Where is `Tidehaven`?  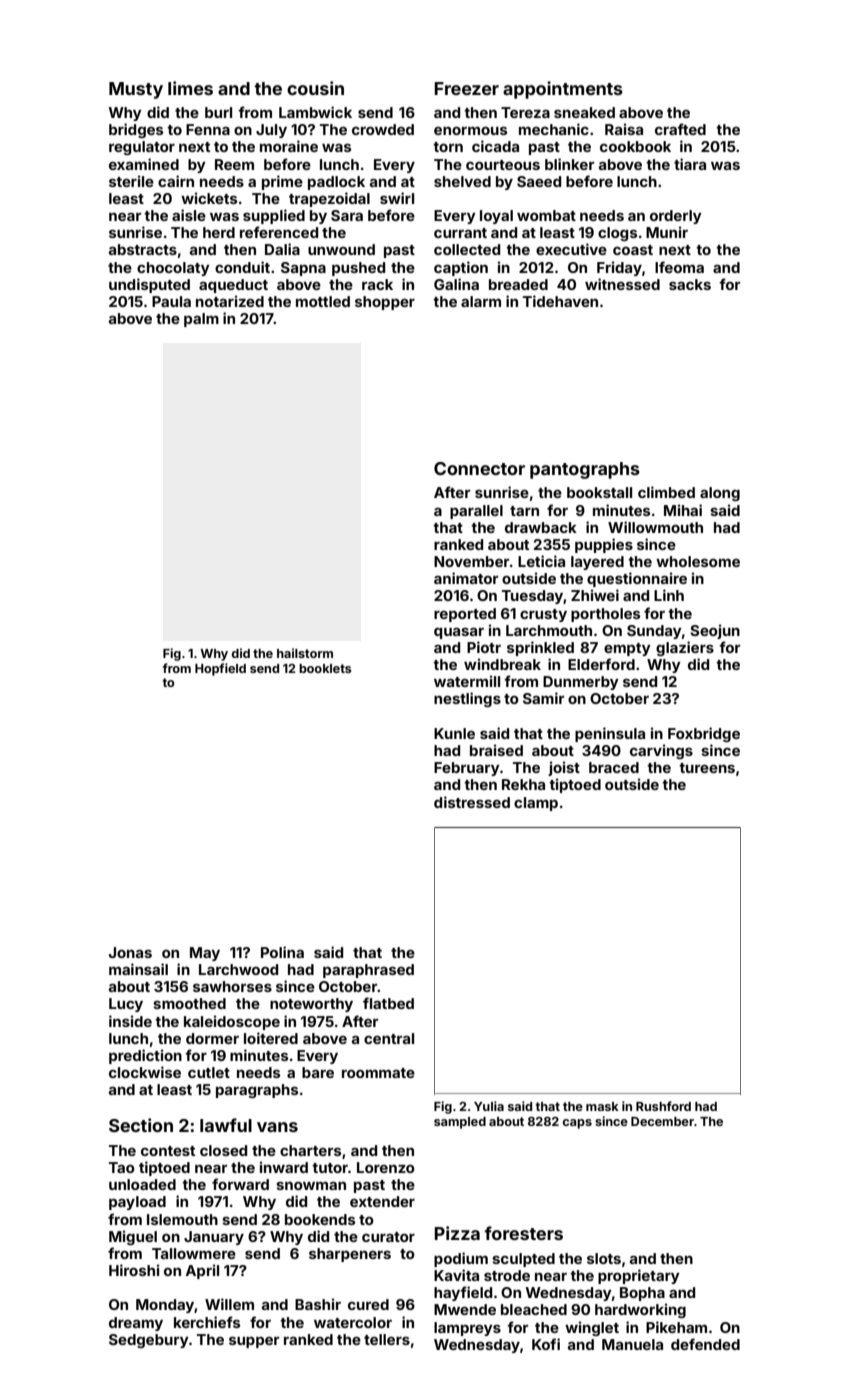 Tidehaven is located at coordinates (560, 301).
